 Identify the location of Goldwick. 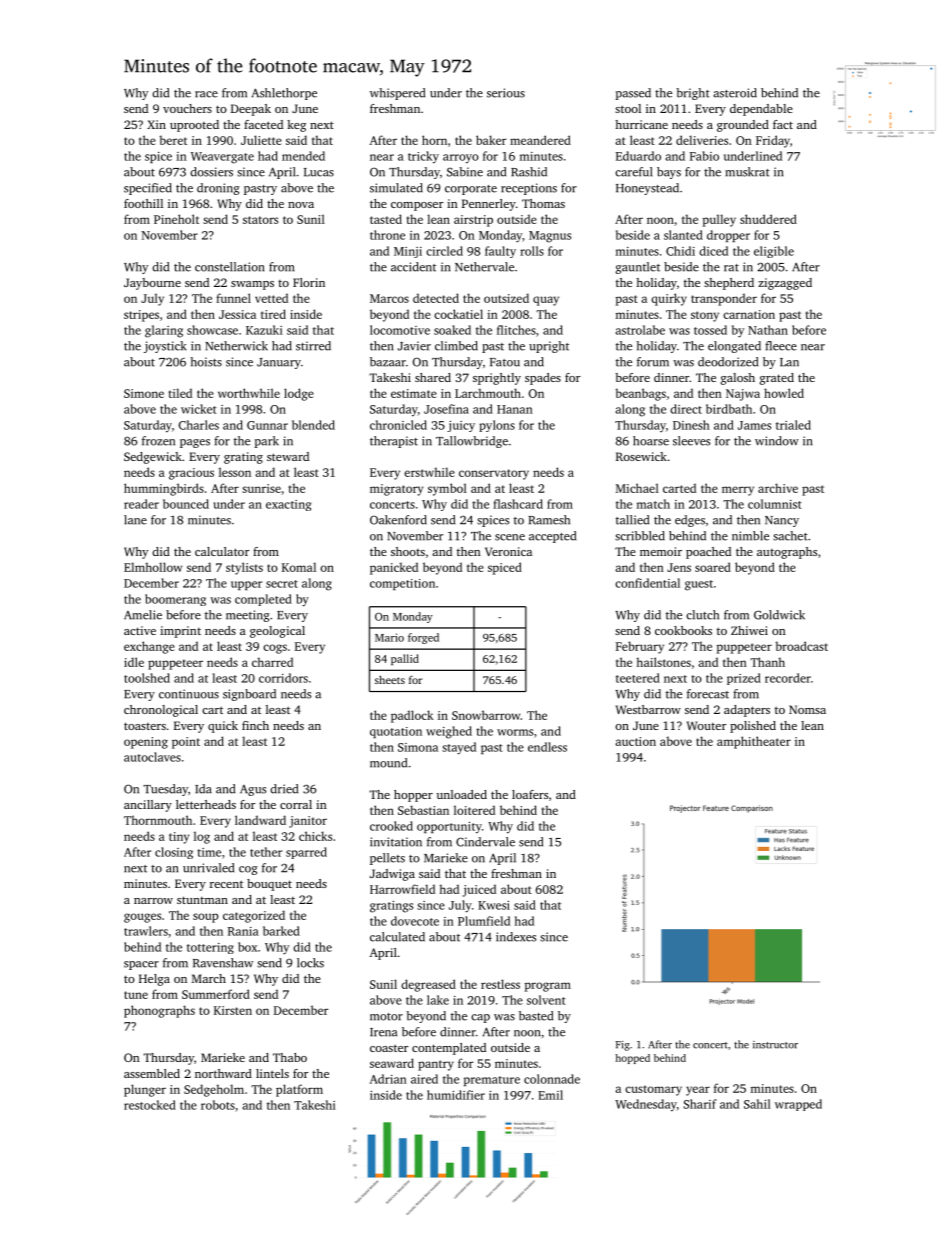
(779, 615).
